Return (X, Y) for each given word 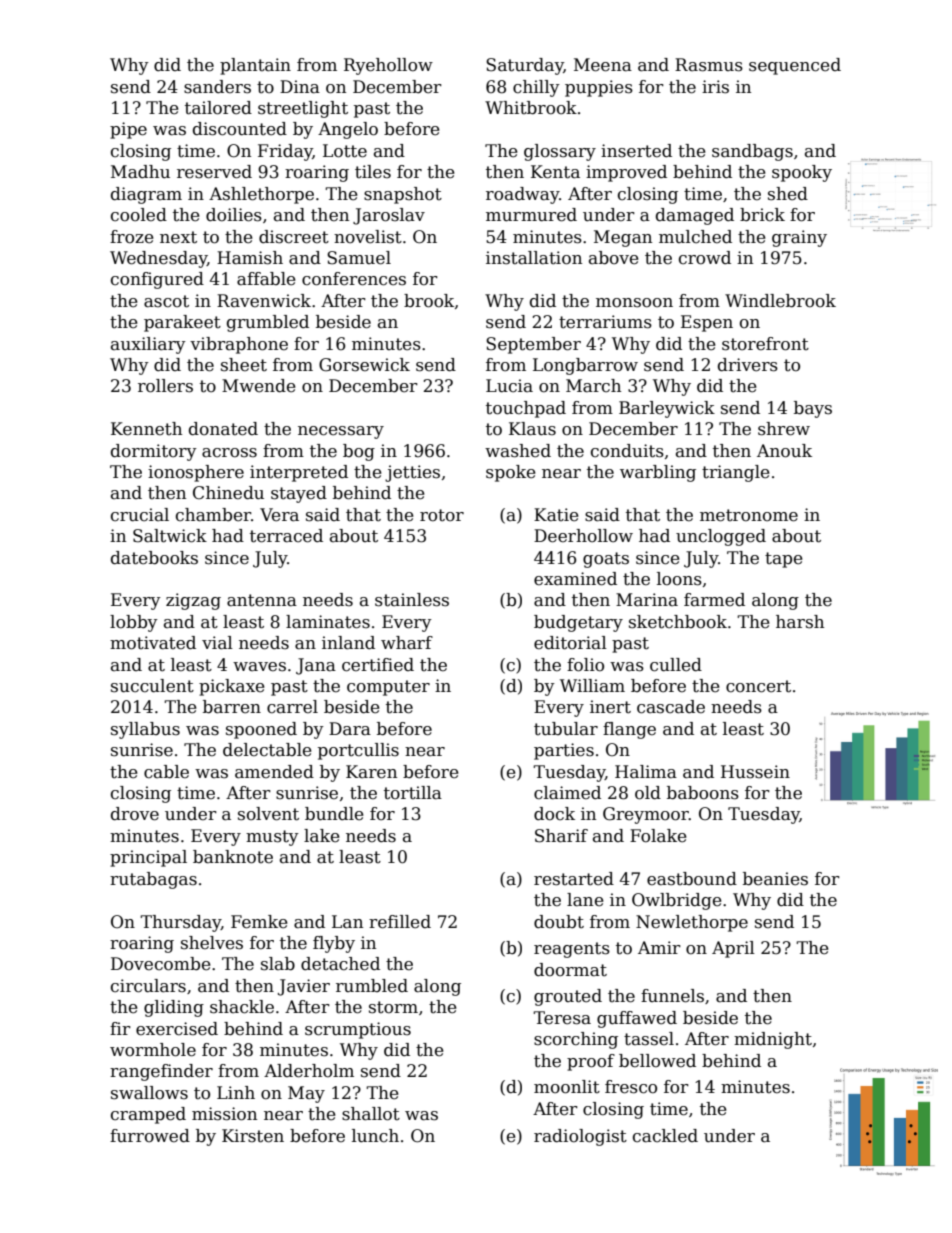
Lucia (509, 386)
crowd (705, 258)
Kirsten (253, 1136)
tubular (566, 729)
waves (259, 667)
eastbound (692, 879)
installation (534, 258)
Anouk (784, 451)
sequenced (795, 66)
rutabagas (153, 880)
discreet (294, 237)
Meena (603, 65)
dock (554, 814)
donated (223, 429)
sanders (217, 87)
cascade (671, 707)
